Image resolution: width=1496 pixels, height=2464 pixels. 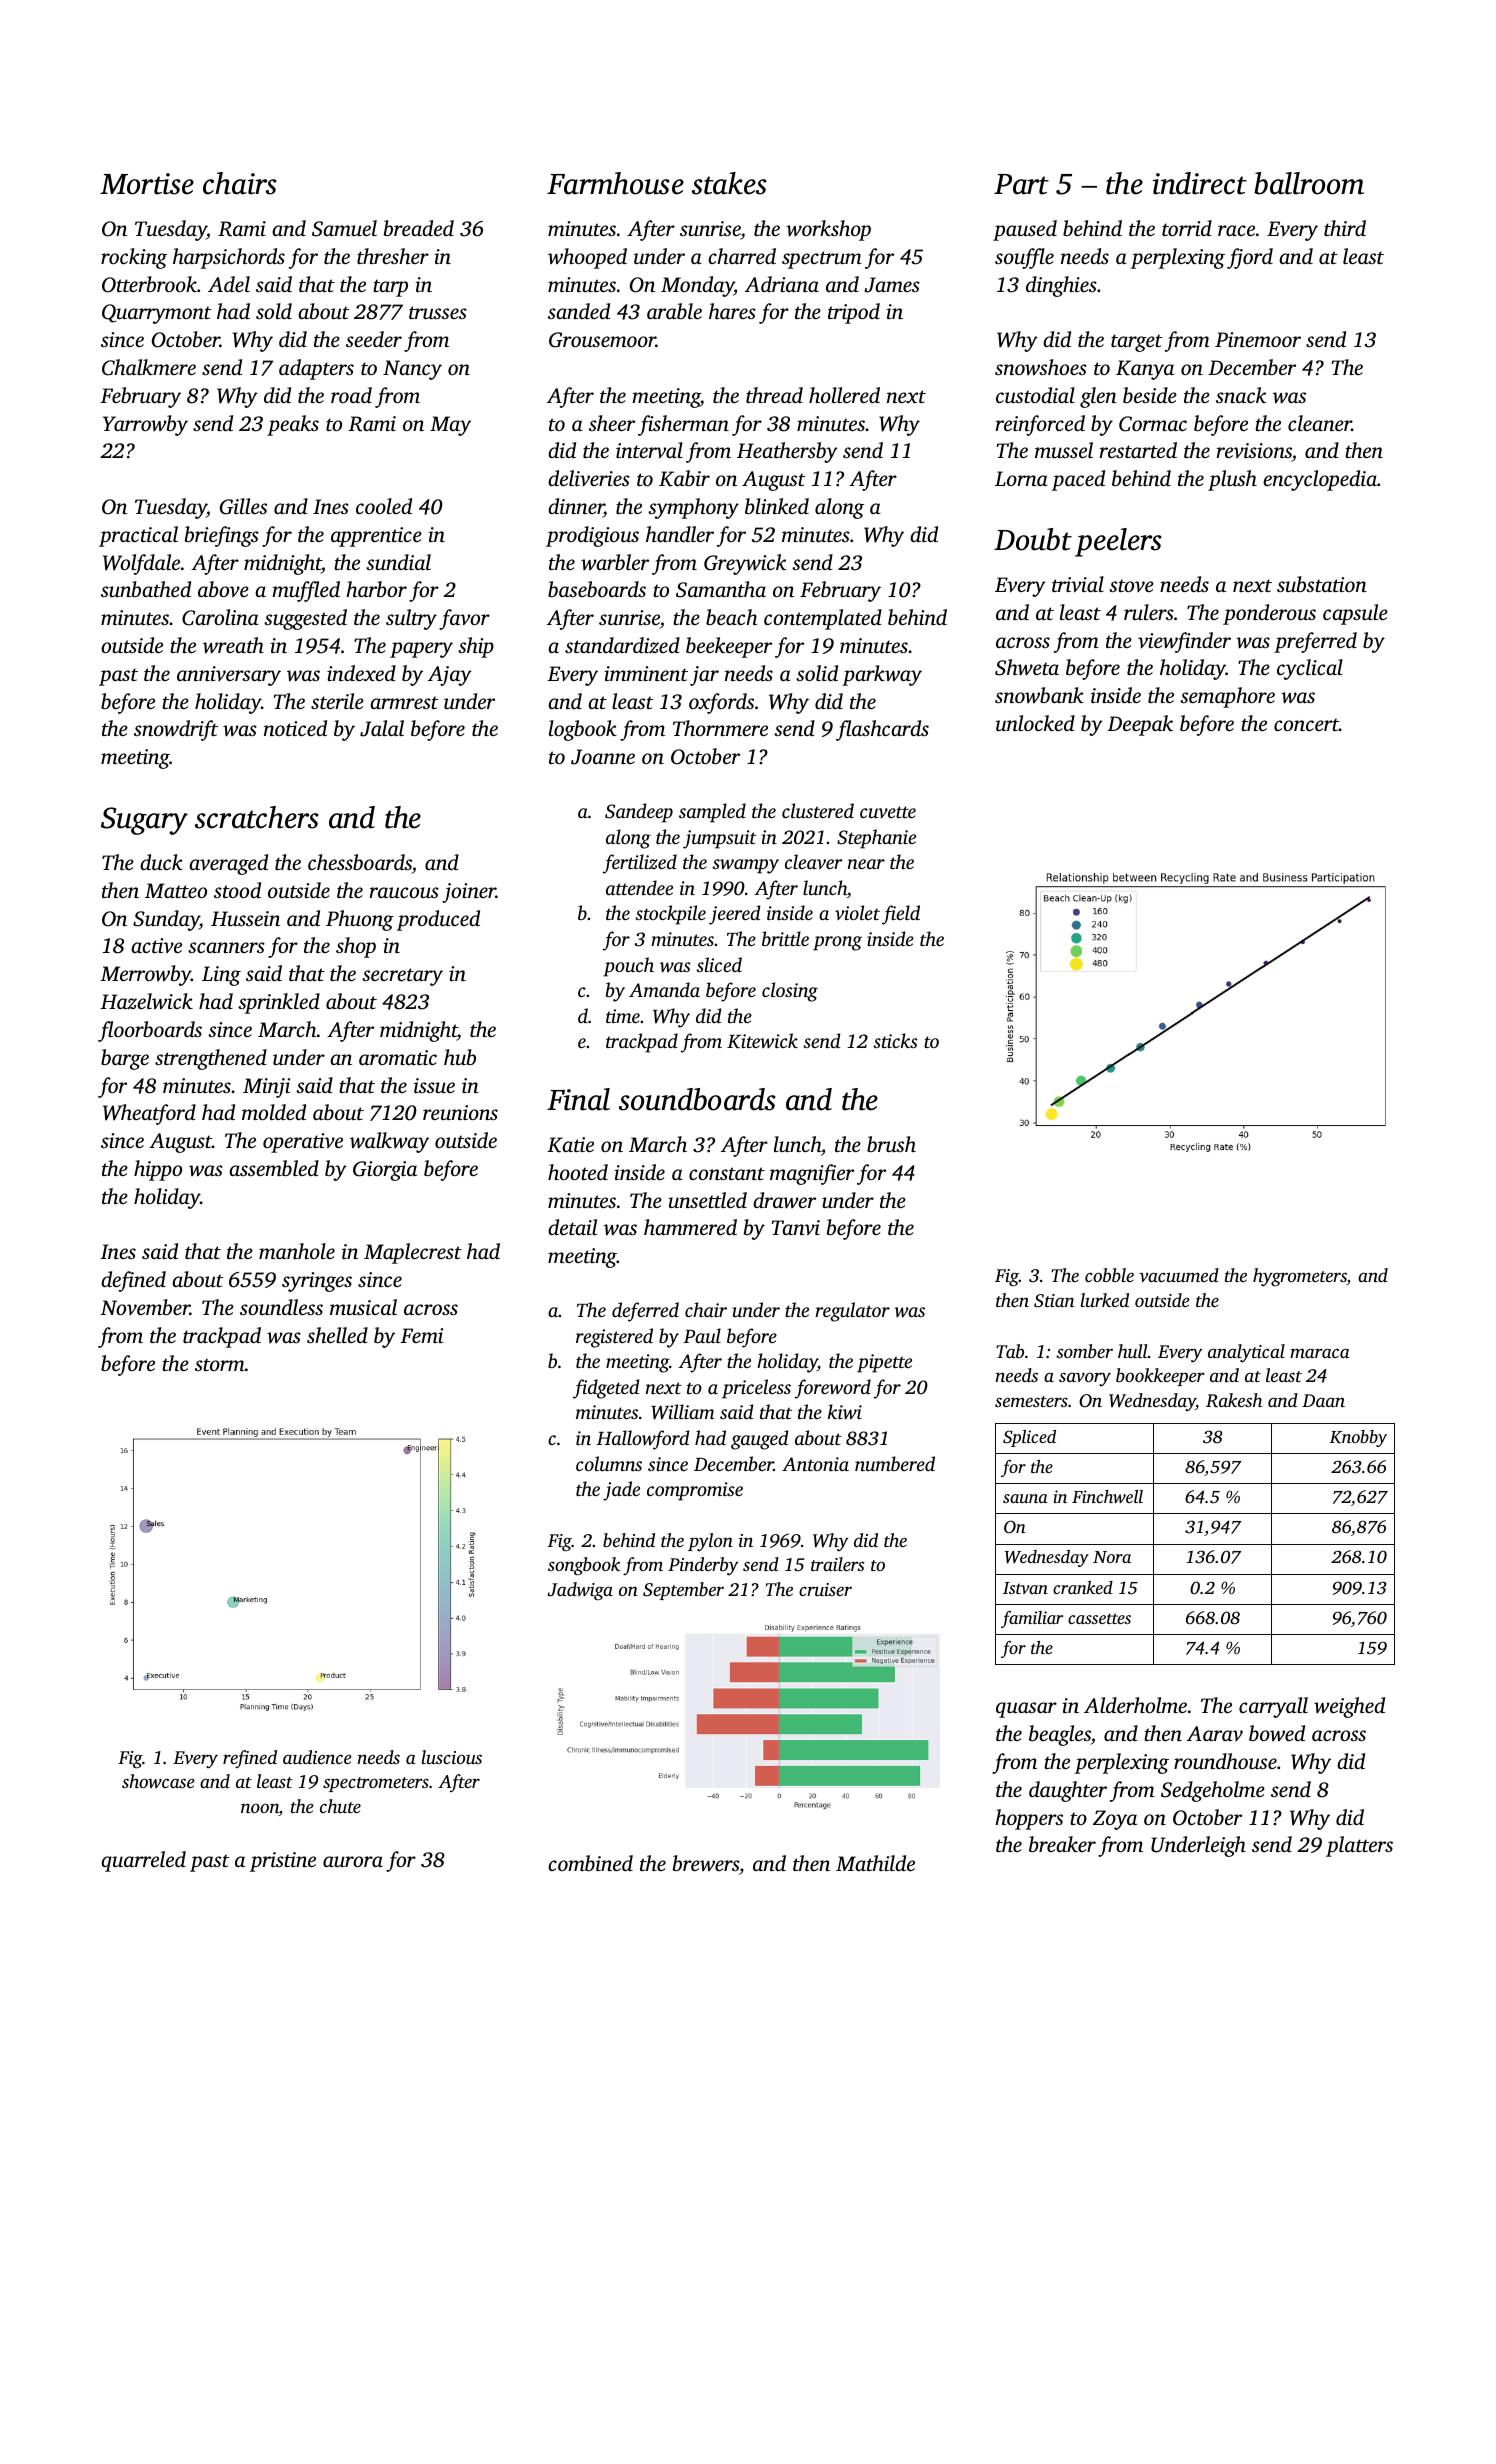 What do you see at coordinates (1078, 584) in the document?
I see `trivial` at bounding box center [1078, 584].
